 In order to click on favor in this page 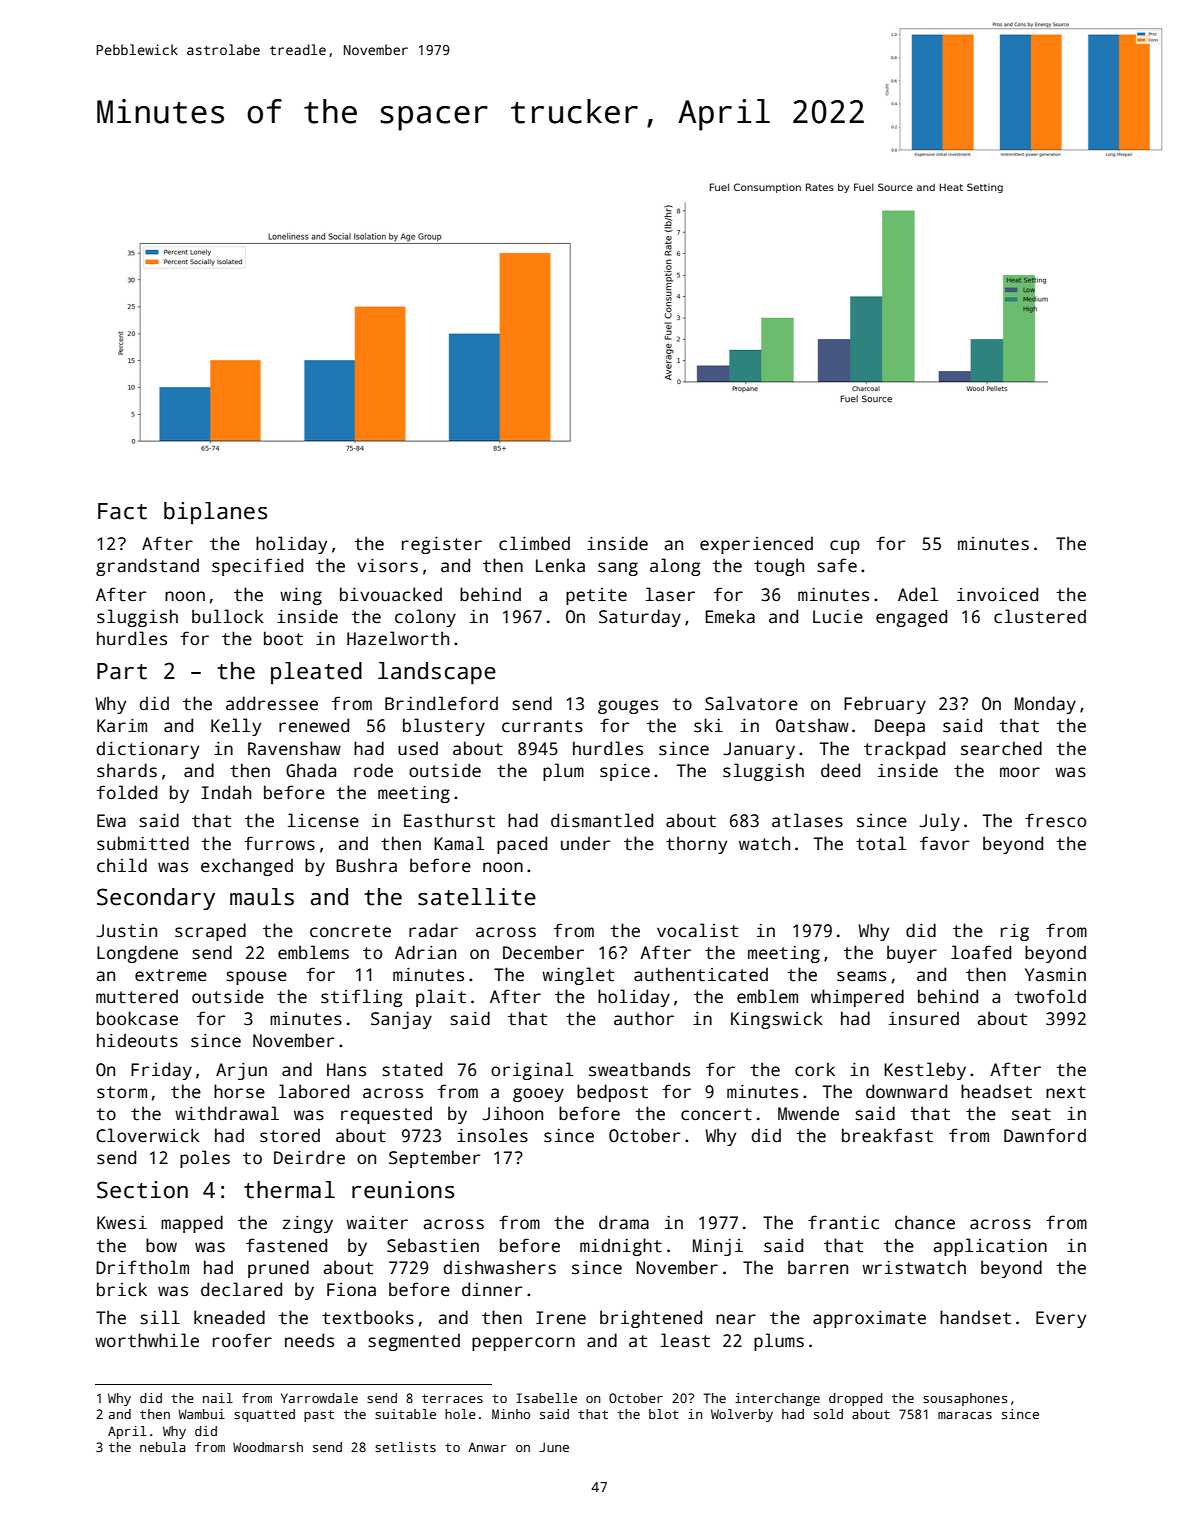, I will do `click(944, 843)`.
